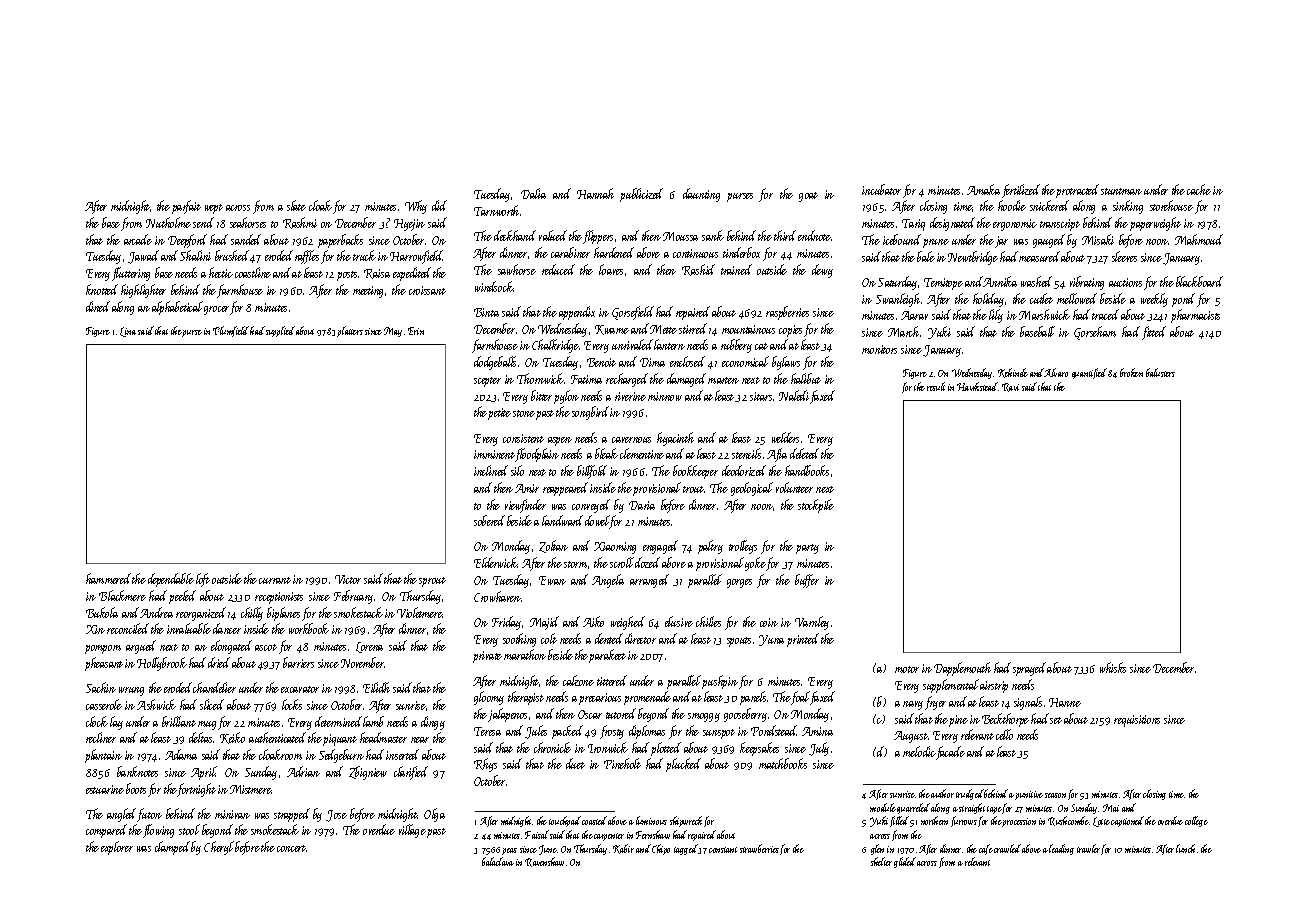 This screenshot has width=1308, height=924. Describe the element at coordinates (186, 207) in the screenshot. I see `parfait` at that location.
